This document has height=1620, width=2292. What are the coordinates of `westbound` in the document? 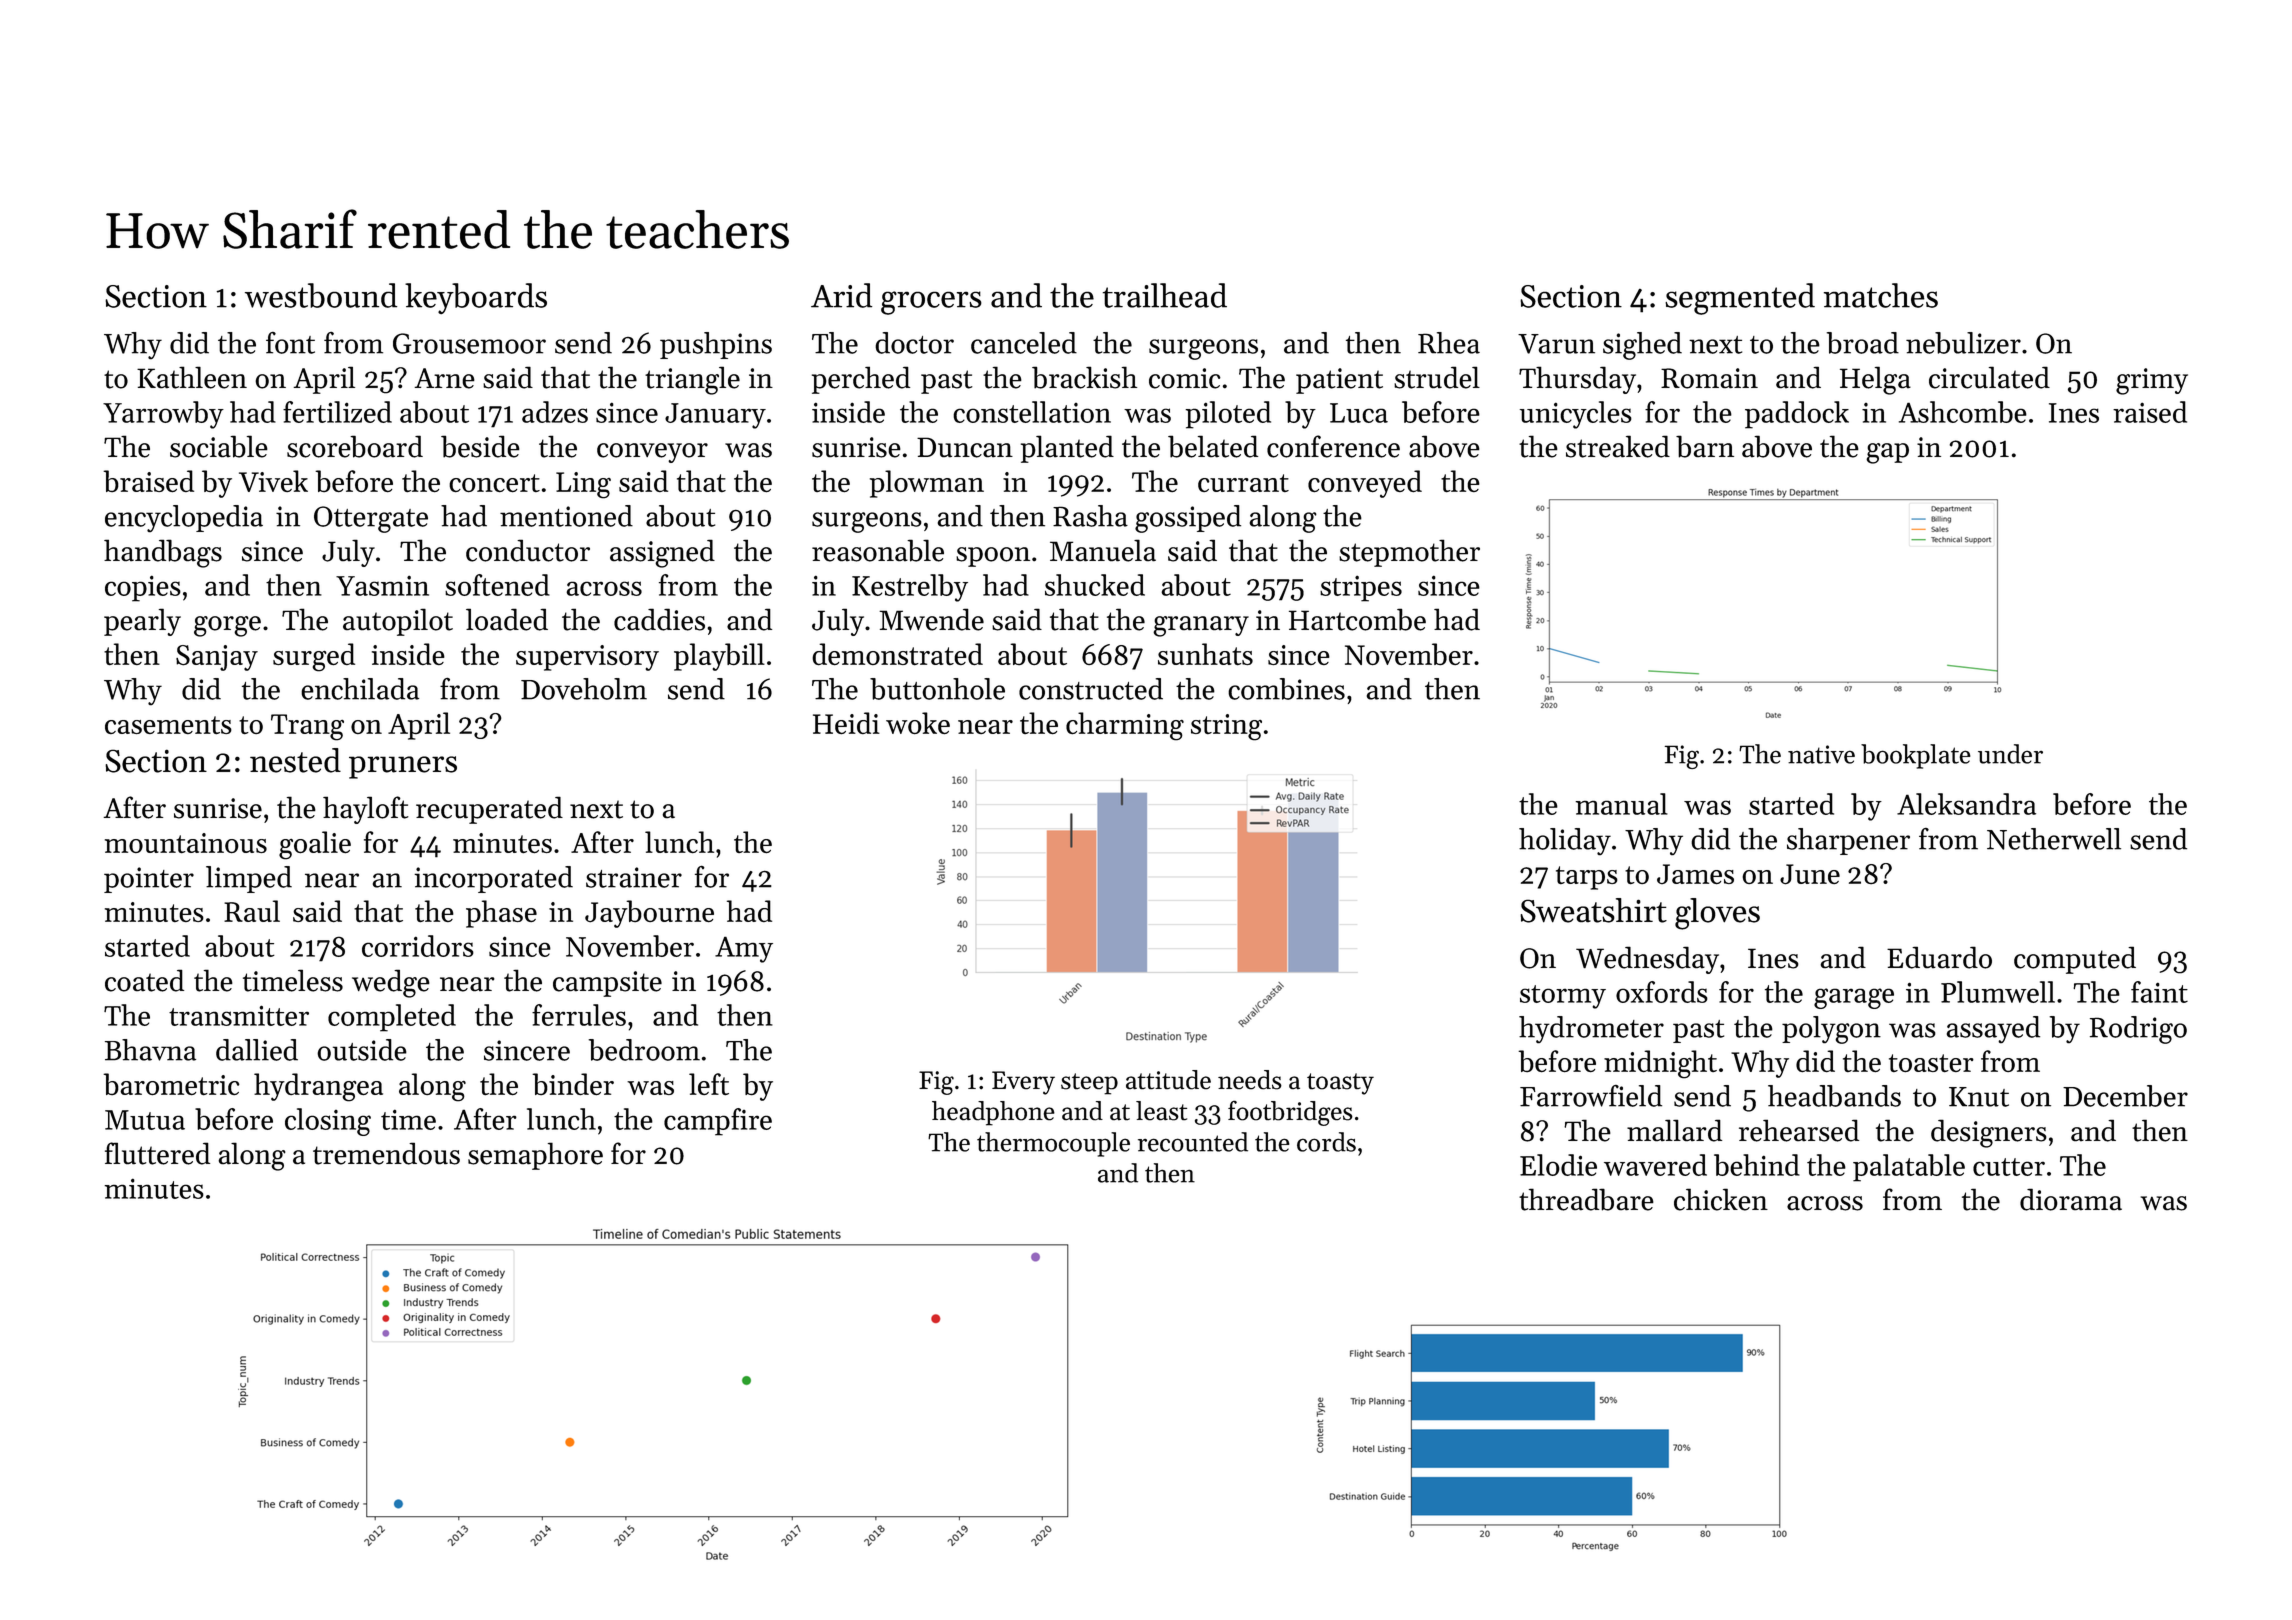 It's located at (321, 295).
